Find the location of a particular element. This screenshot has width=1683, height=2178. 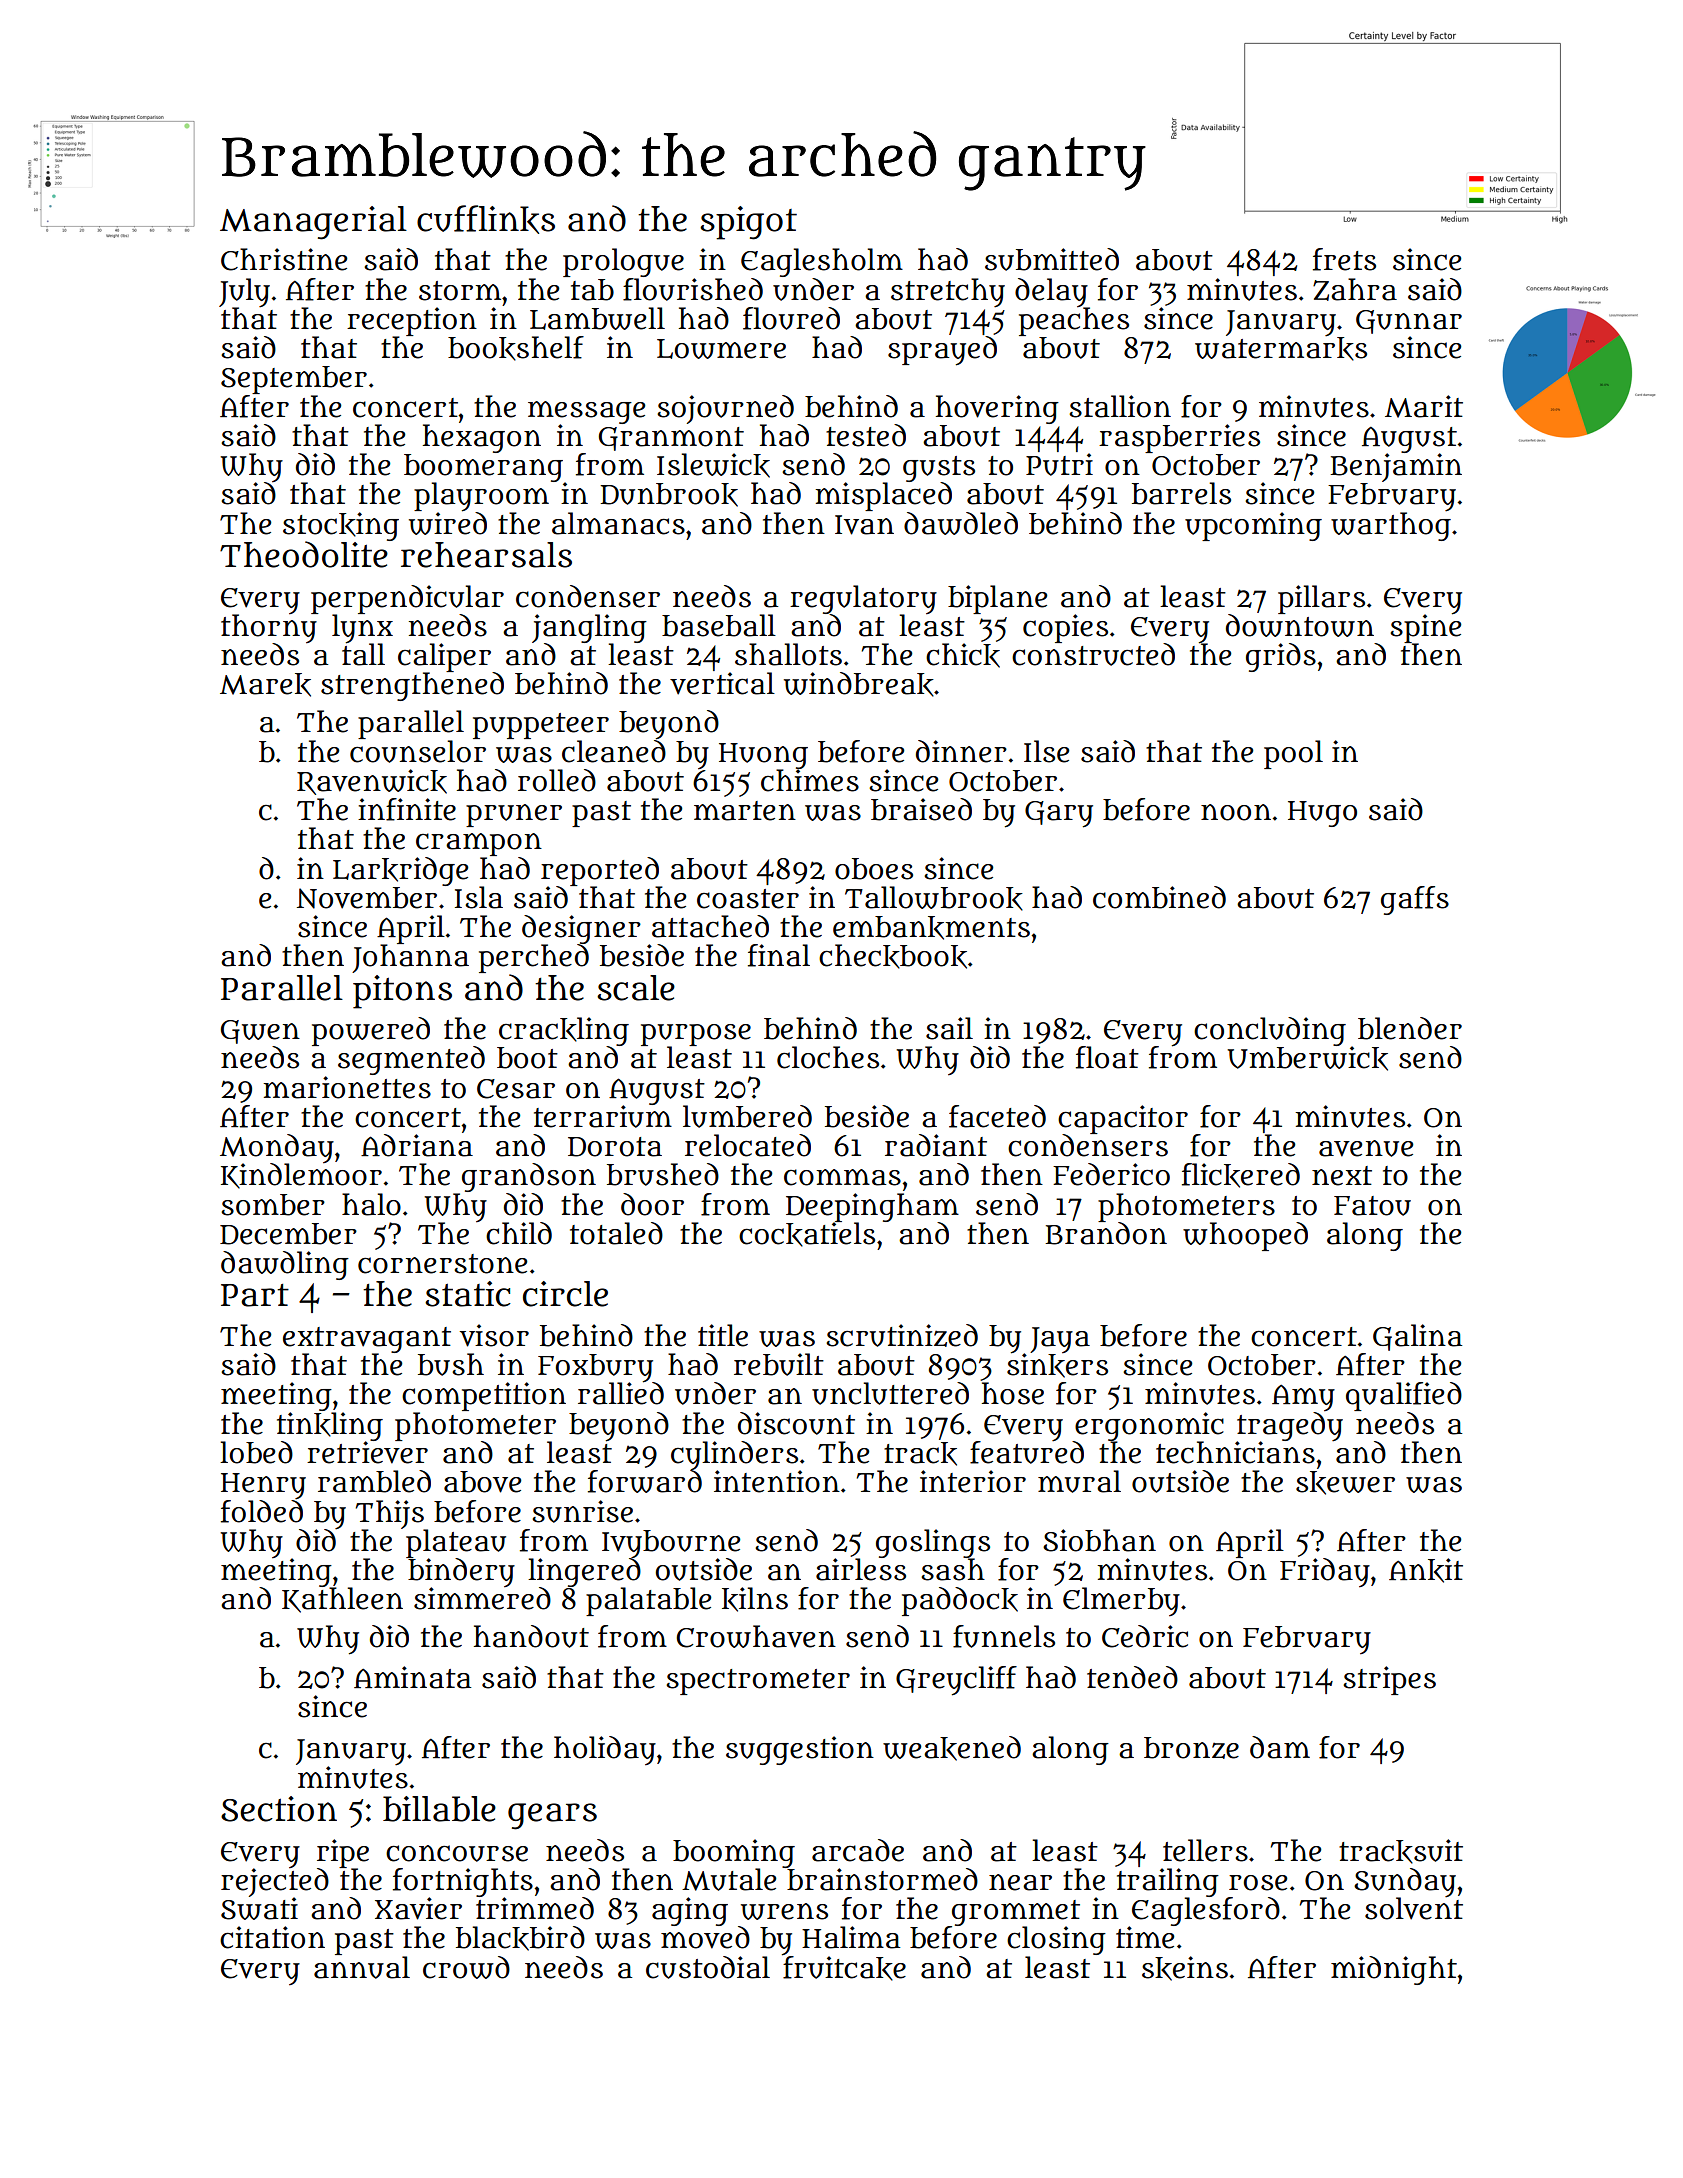

Zahra is located at coordinates (1355, 289).
